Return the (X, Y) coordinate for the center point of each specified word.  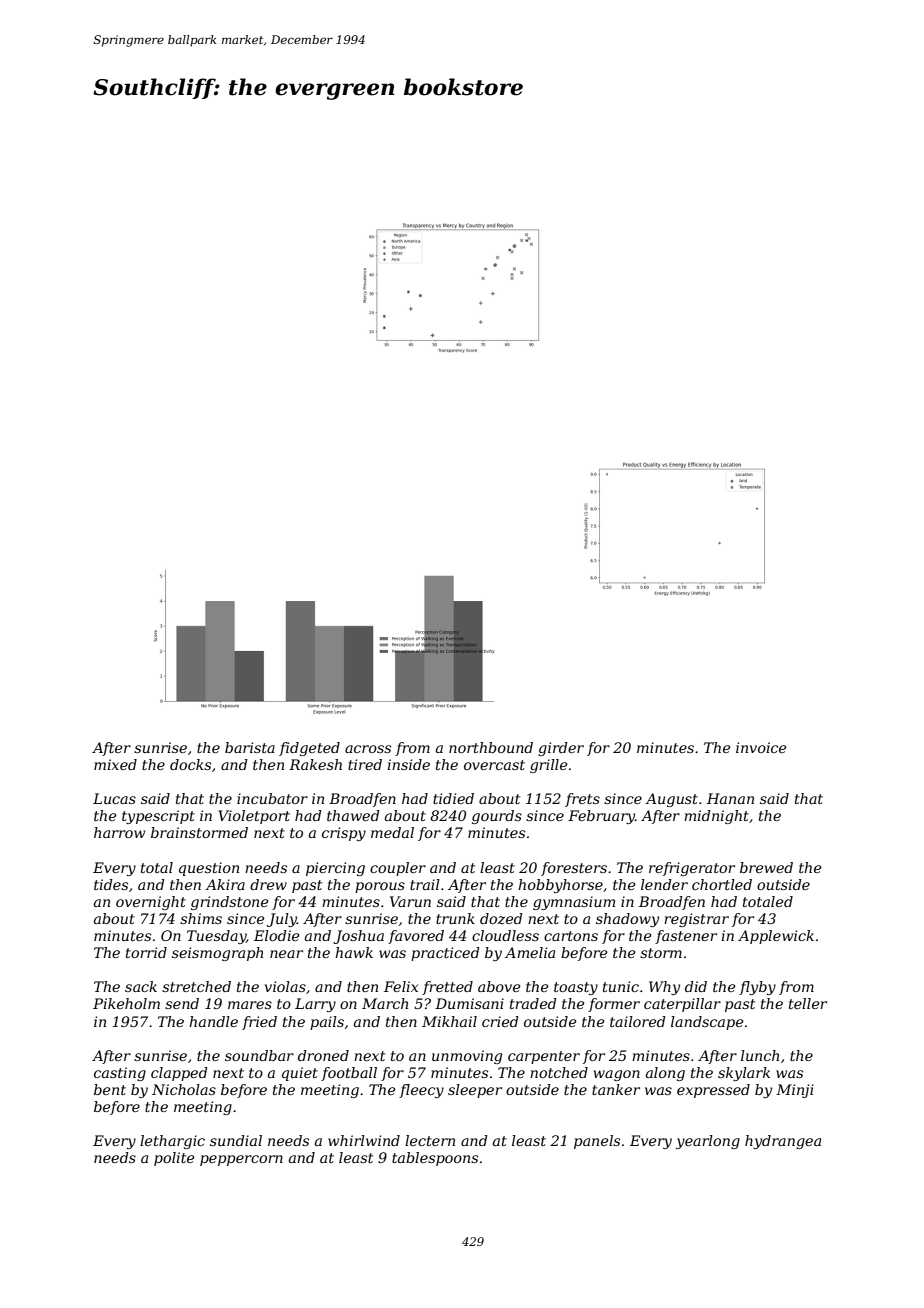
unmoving (467, 1057)
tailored (638, 1021)
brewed (766, 867)
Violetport (254, 817)
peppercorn (241, 1160)
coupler (398, 869)
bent (110, 1089)
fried (259, 1023)
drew (268, 884)
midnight (716, 817)
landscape (707, 1023)
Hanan (730, 798)
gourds (497, 817)
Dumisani (469, 1003)
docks (190, 764)
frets (582, 800)
